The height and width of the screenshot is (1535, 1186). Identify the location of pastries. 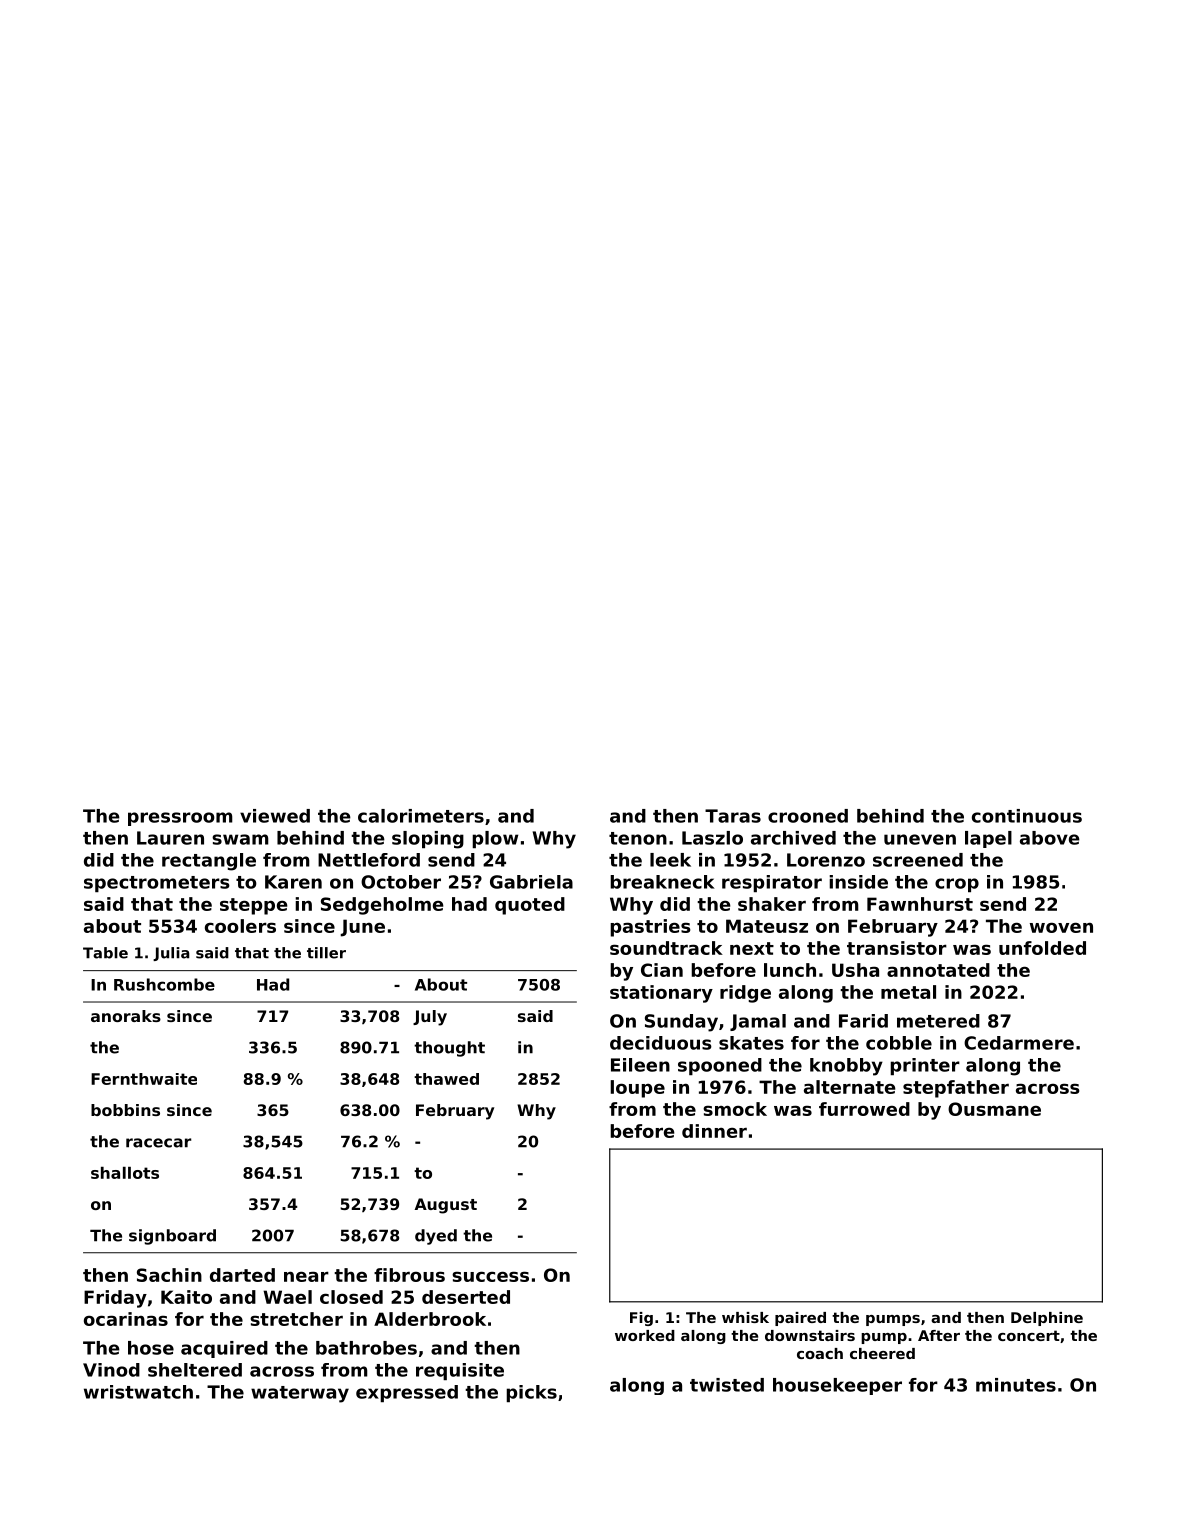
(650, 928).
